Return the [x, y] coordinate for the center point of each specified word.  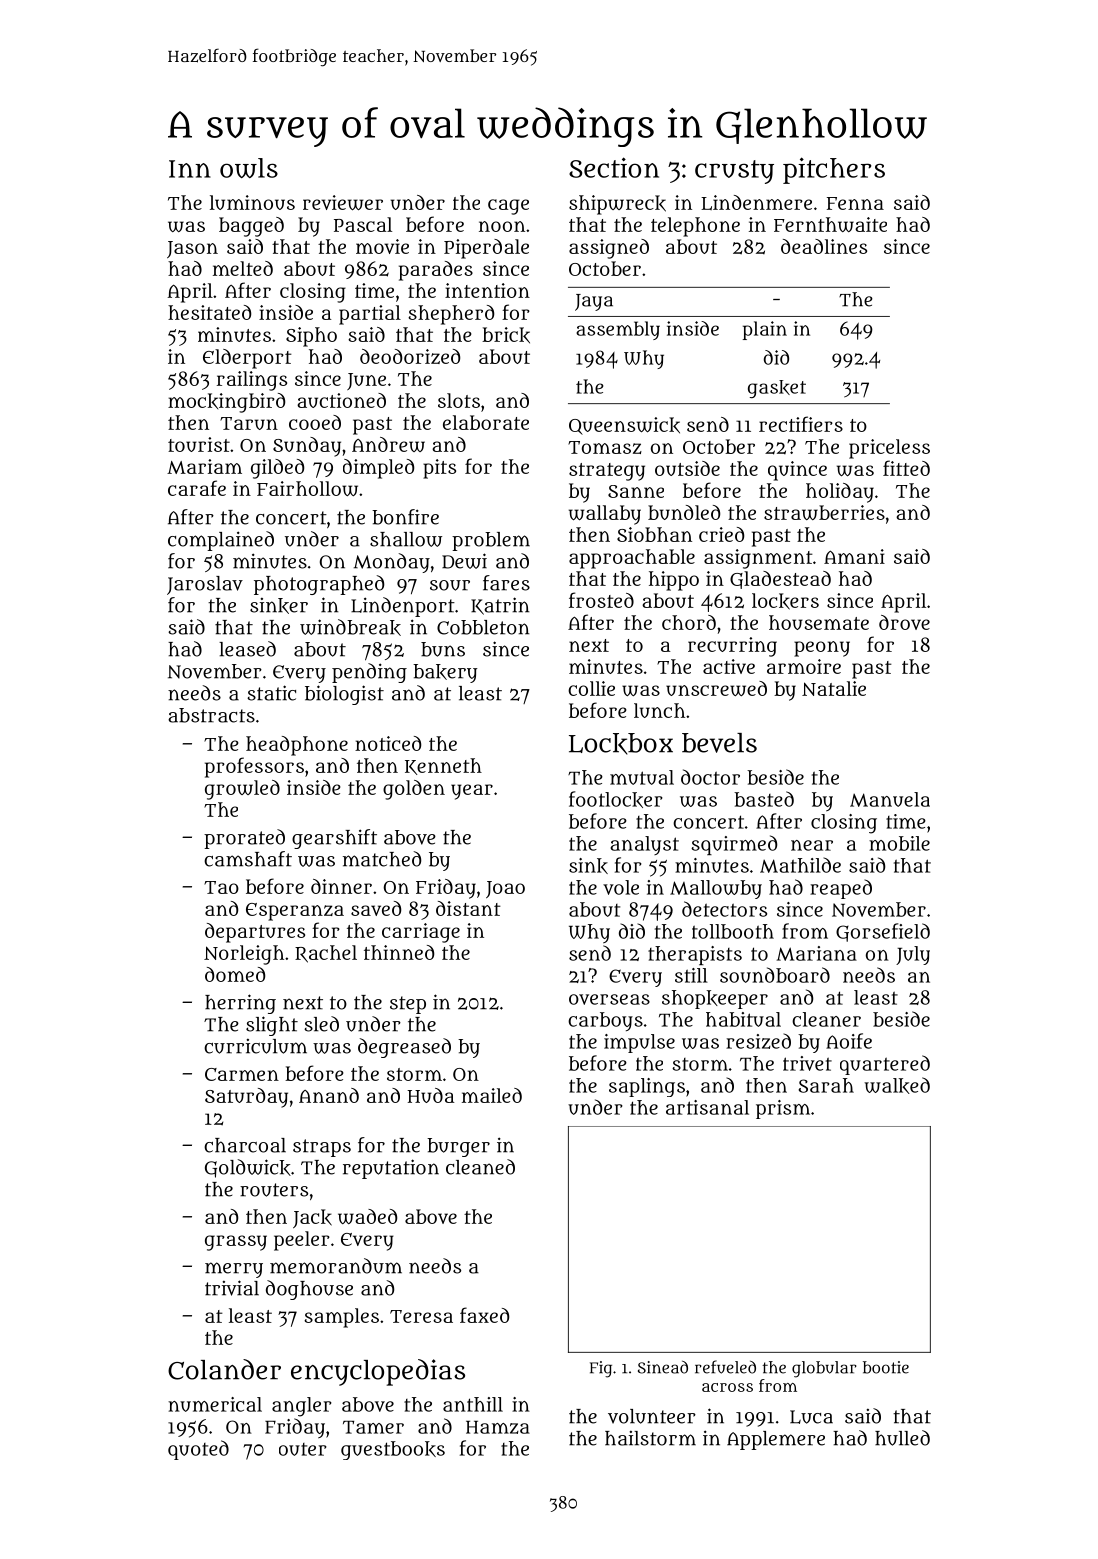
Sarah [826, 1085]
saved [376, 908]
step [408, 1005]
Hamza [498, 1427]
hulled [902, 1438]
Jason [192, 249]
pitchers [834, 170]
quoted [198, 1450]
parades [436, 271]
